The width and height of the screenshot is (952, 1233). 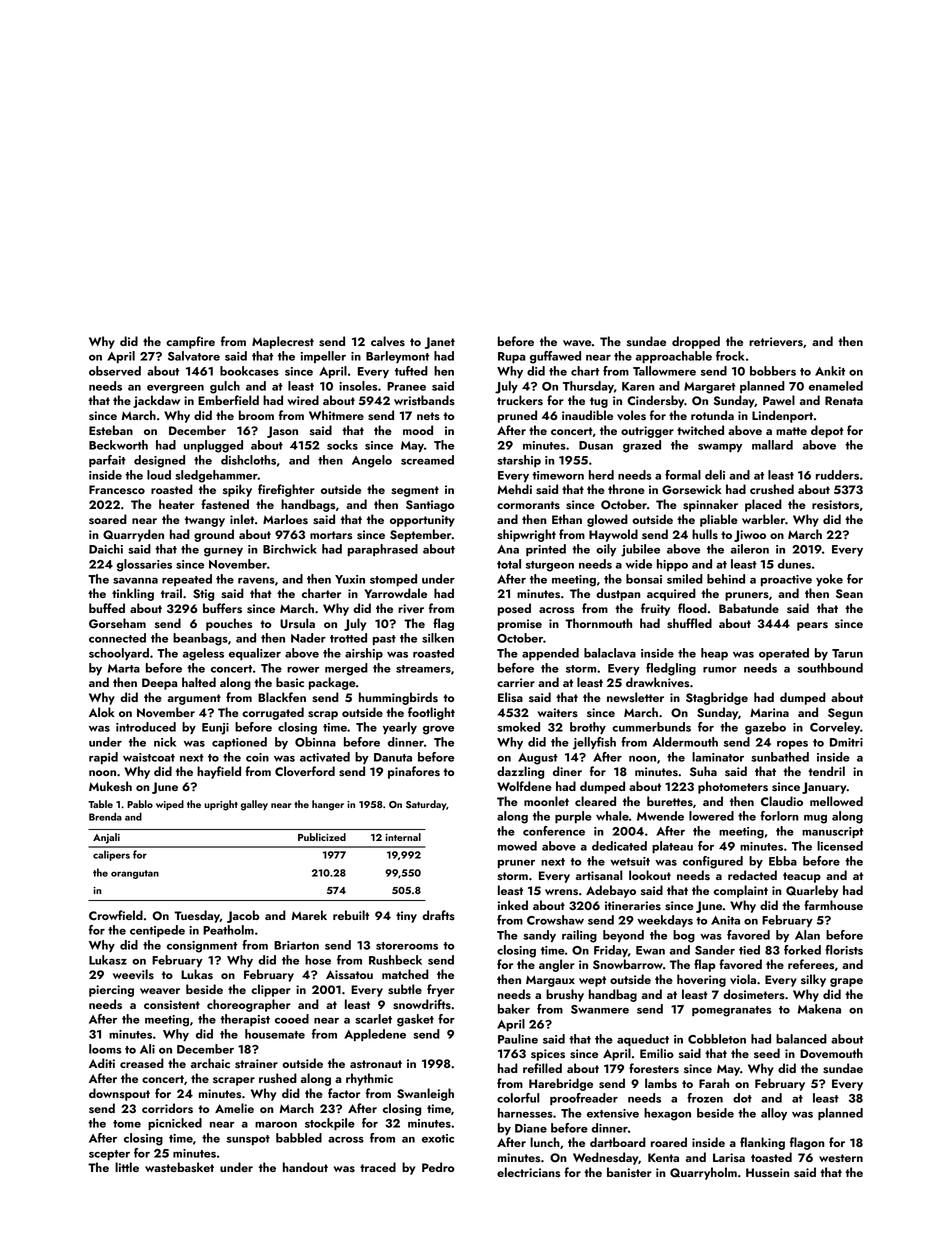 What do you see at coordinates (257, 757) in the screenshot?
I see `coin` at bounding box center [257, 757].
